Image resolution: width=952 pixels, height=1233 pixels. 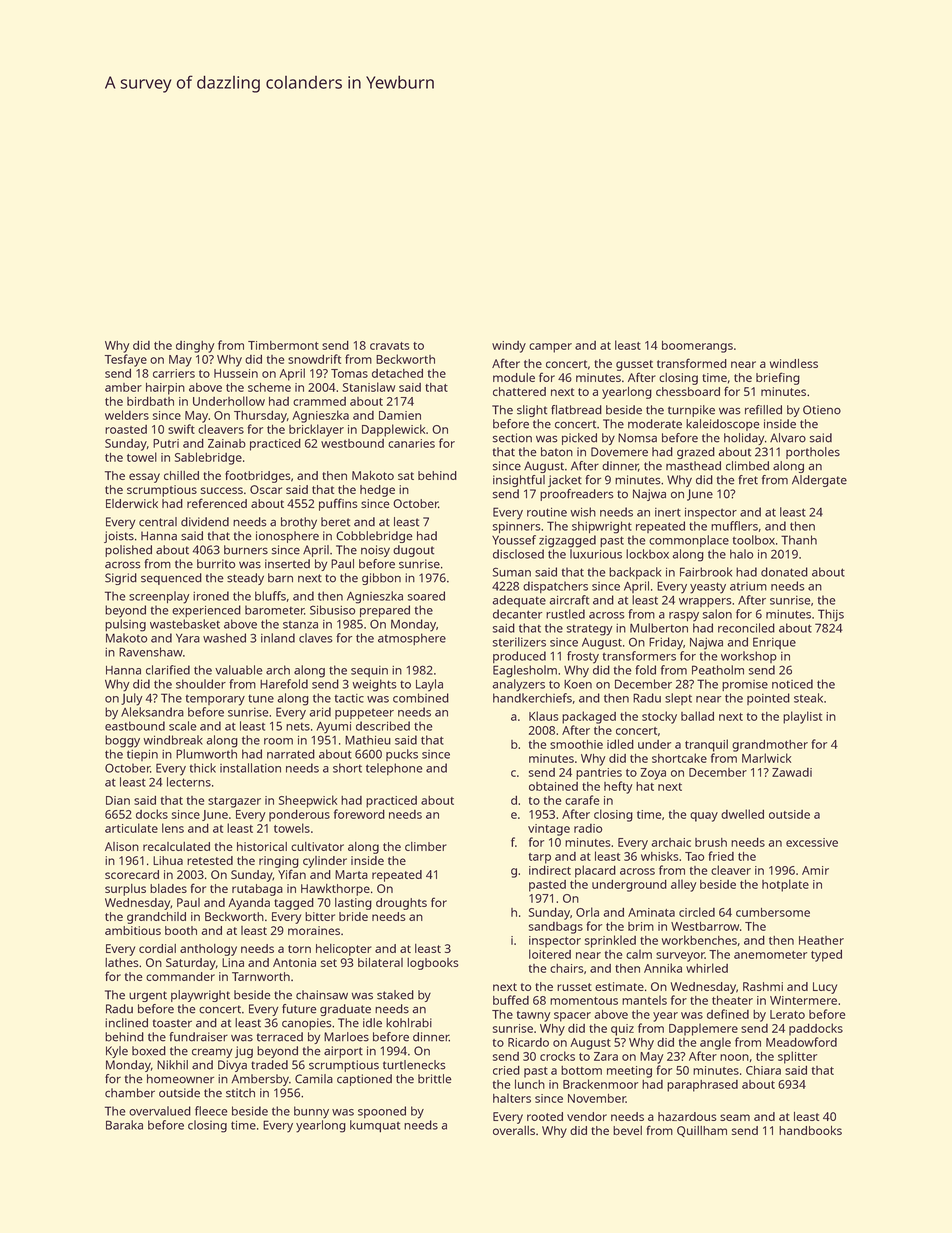 I want to click on soared, so click(x=426, y=596).
